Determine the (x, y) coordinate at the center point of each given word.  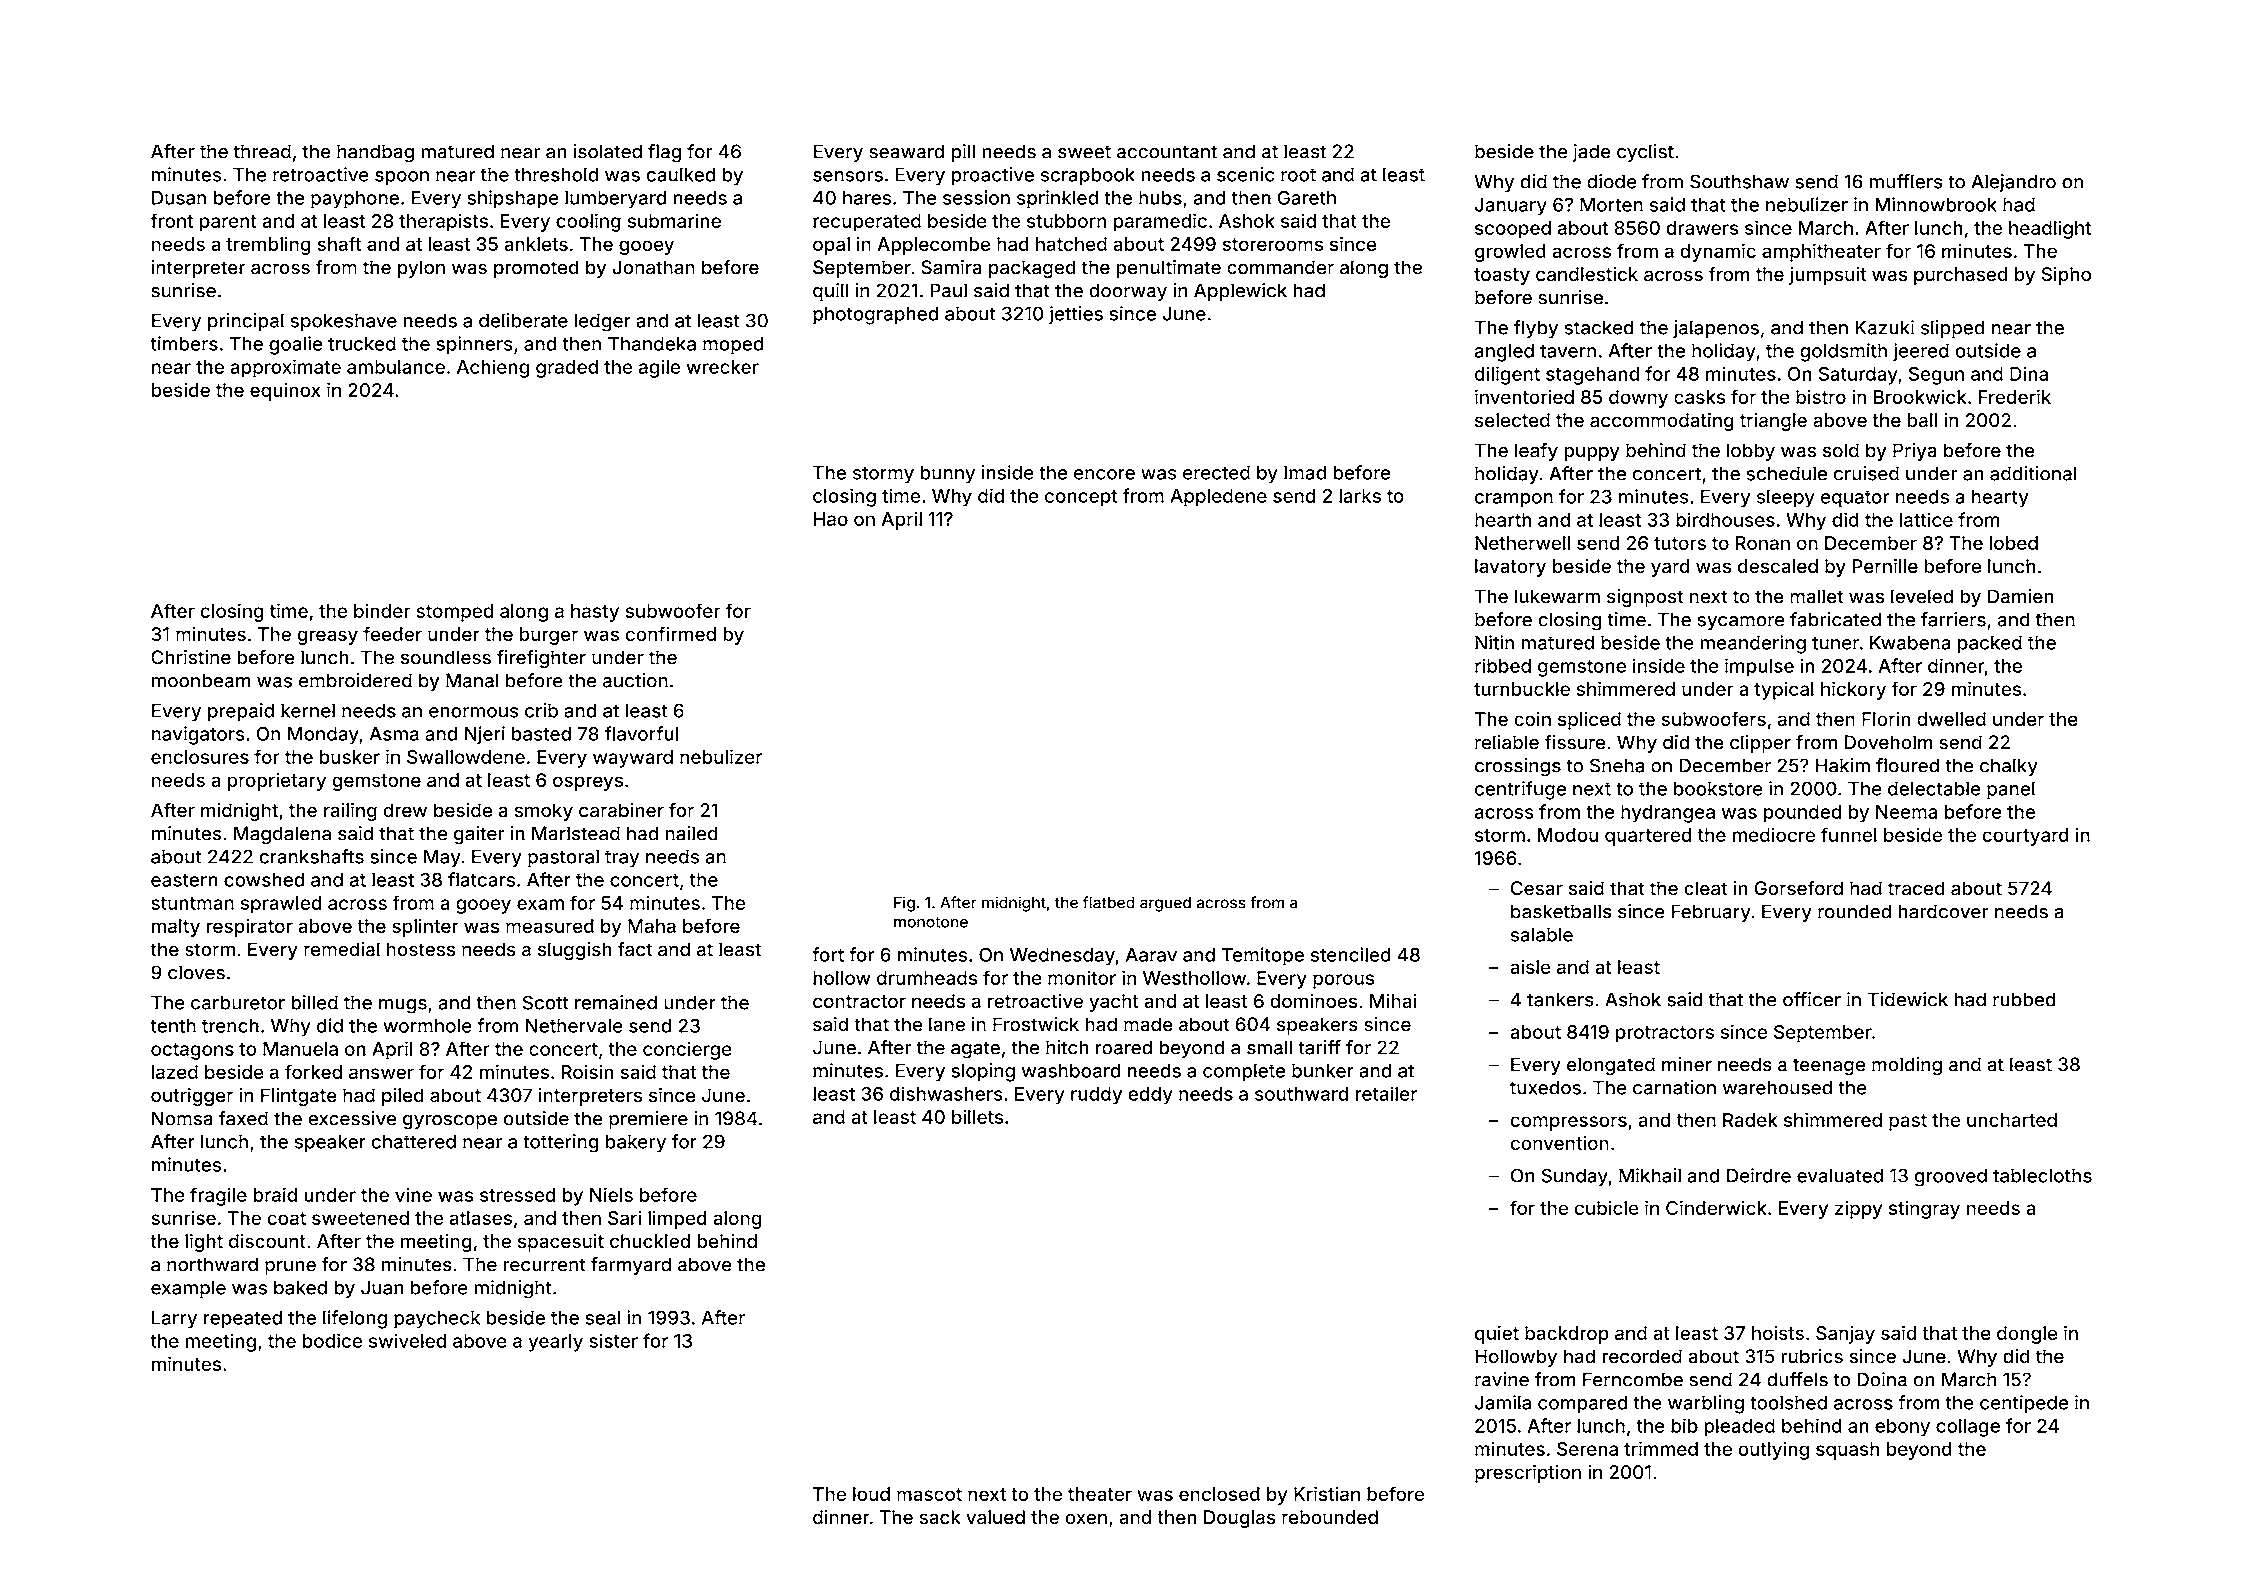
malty (175, 928)
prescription (1528, 1474)
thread (262, 151)
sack (940, 1517)
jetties (1076, 315)
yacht (1114, 1003)
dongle (2027, 1335)
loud (871, 1494)
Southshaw (1739, 181)
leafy (1536, 452)
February (1711, 913)
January (1510, 206)
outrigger (192, 1097)
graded (567, 369)
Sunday (1574, 1177)
